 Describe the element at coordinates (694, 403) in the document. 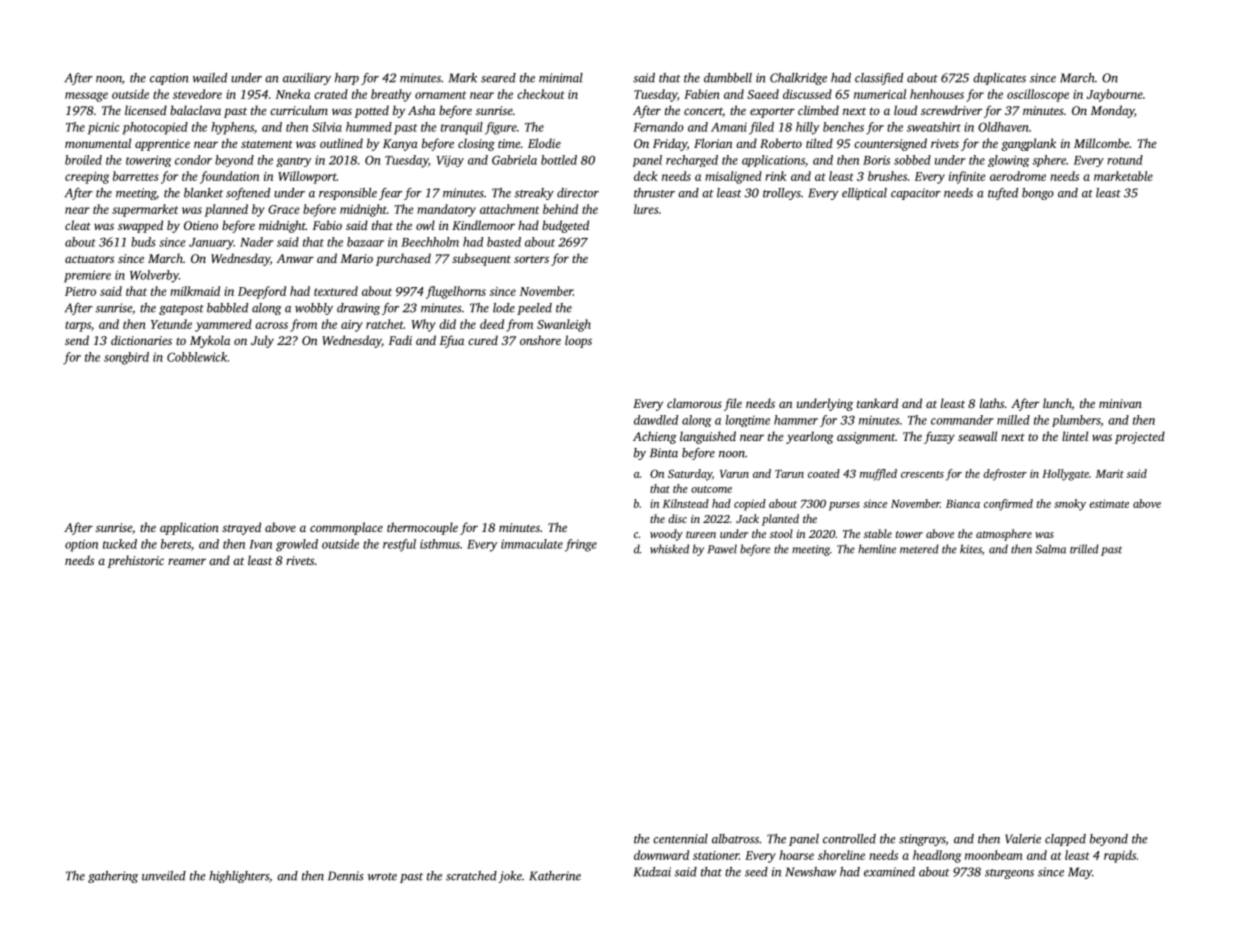

I see `clamorous` at that location.
